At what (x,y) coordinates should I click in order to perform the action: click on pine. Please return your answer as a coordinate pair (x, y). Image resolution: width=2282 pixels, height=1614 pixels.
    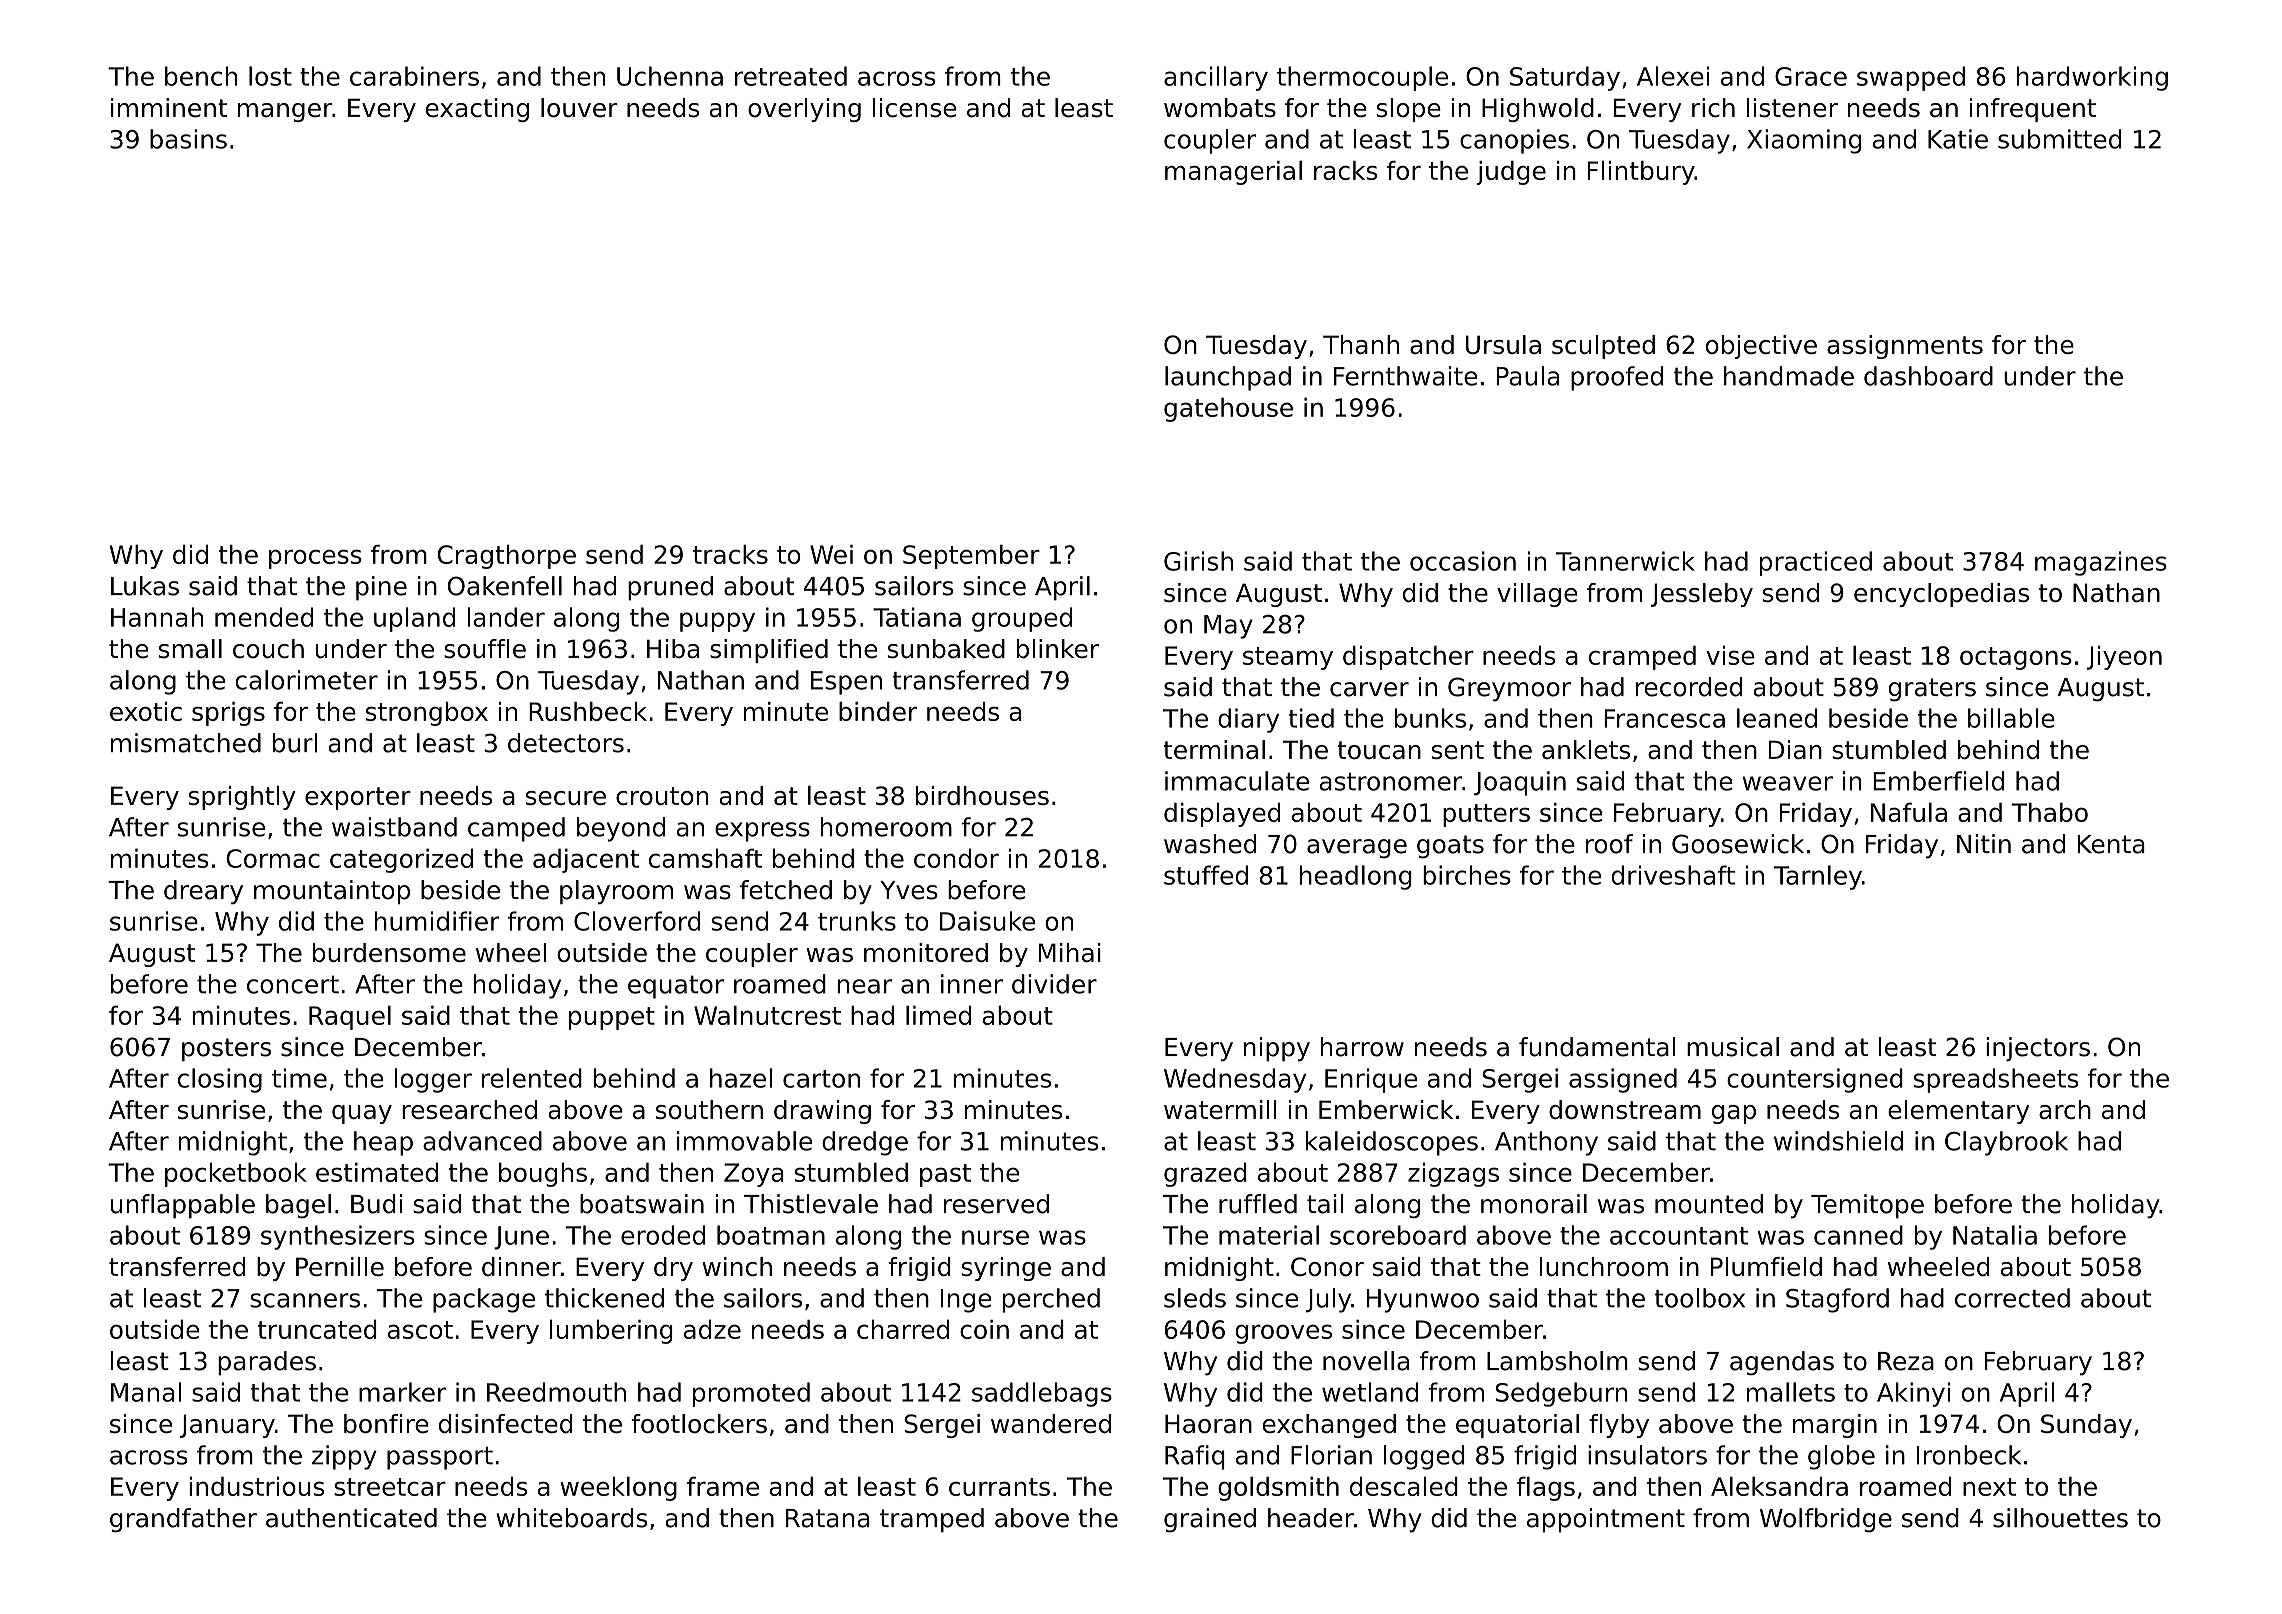
    Looking at the image, I should click on (381, 588).
